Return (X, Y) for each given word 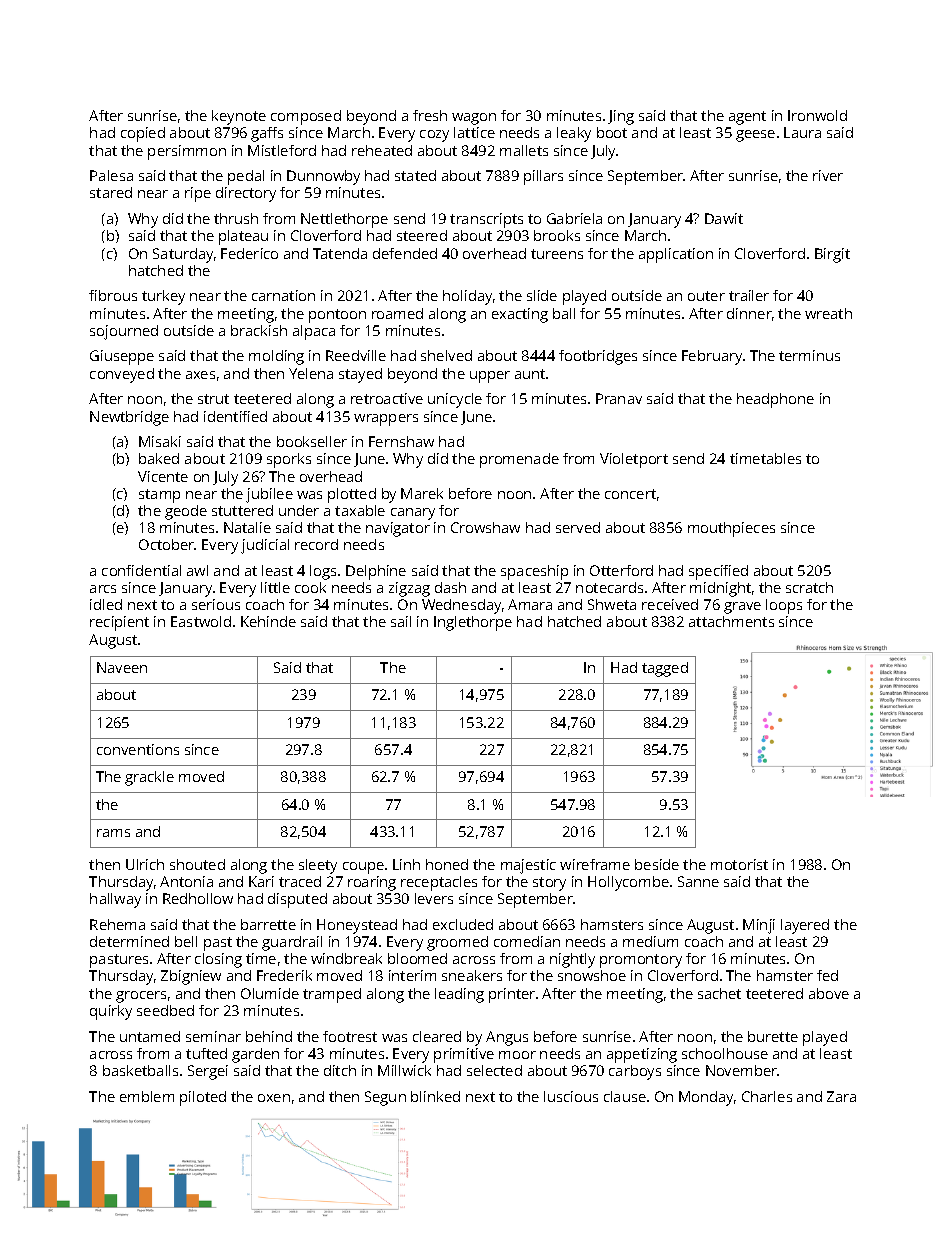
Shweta (612, 604)
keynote (239, 117)
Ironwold (817, 115)
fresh (430, 115)
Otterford (621, 570)
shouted (197, 864)
